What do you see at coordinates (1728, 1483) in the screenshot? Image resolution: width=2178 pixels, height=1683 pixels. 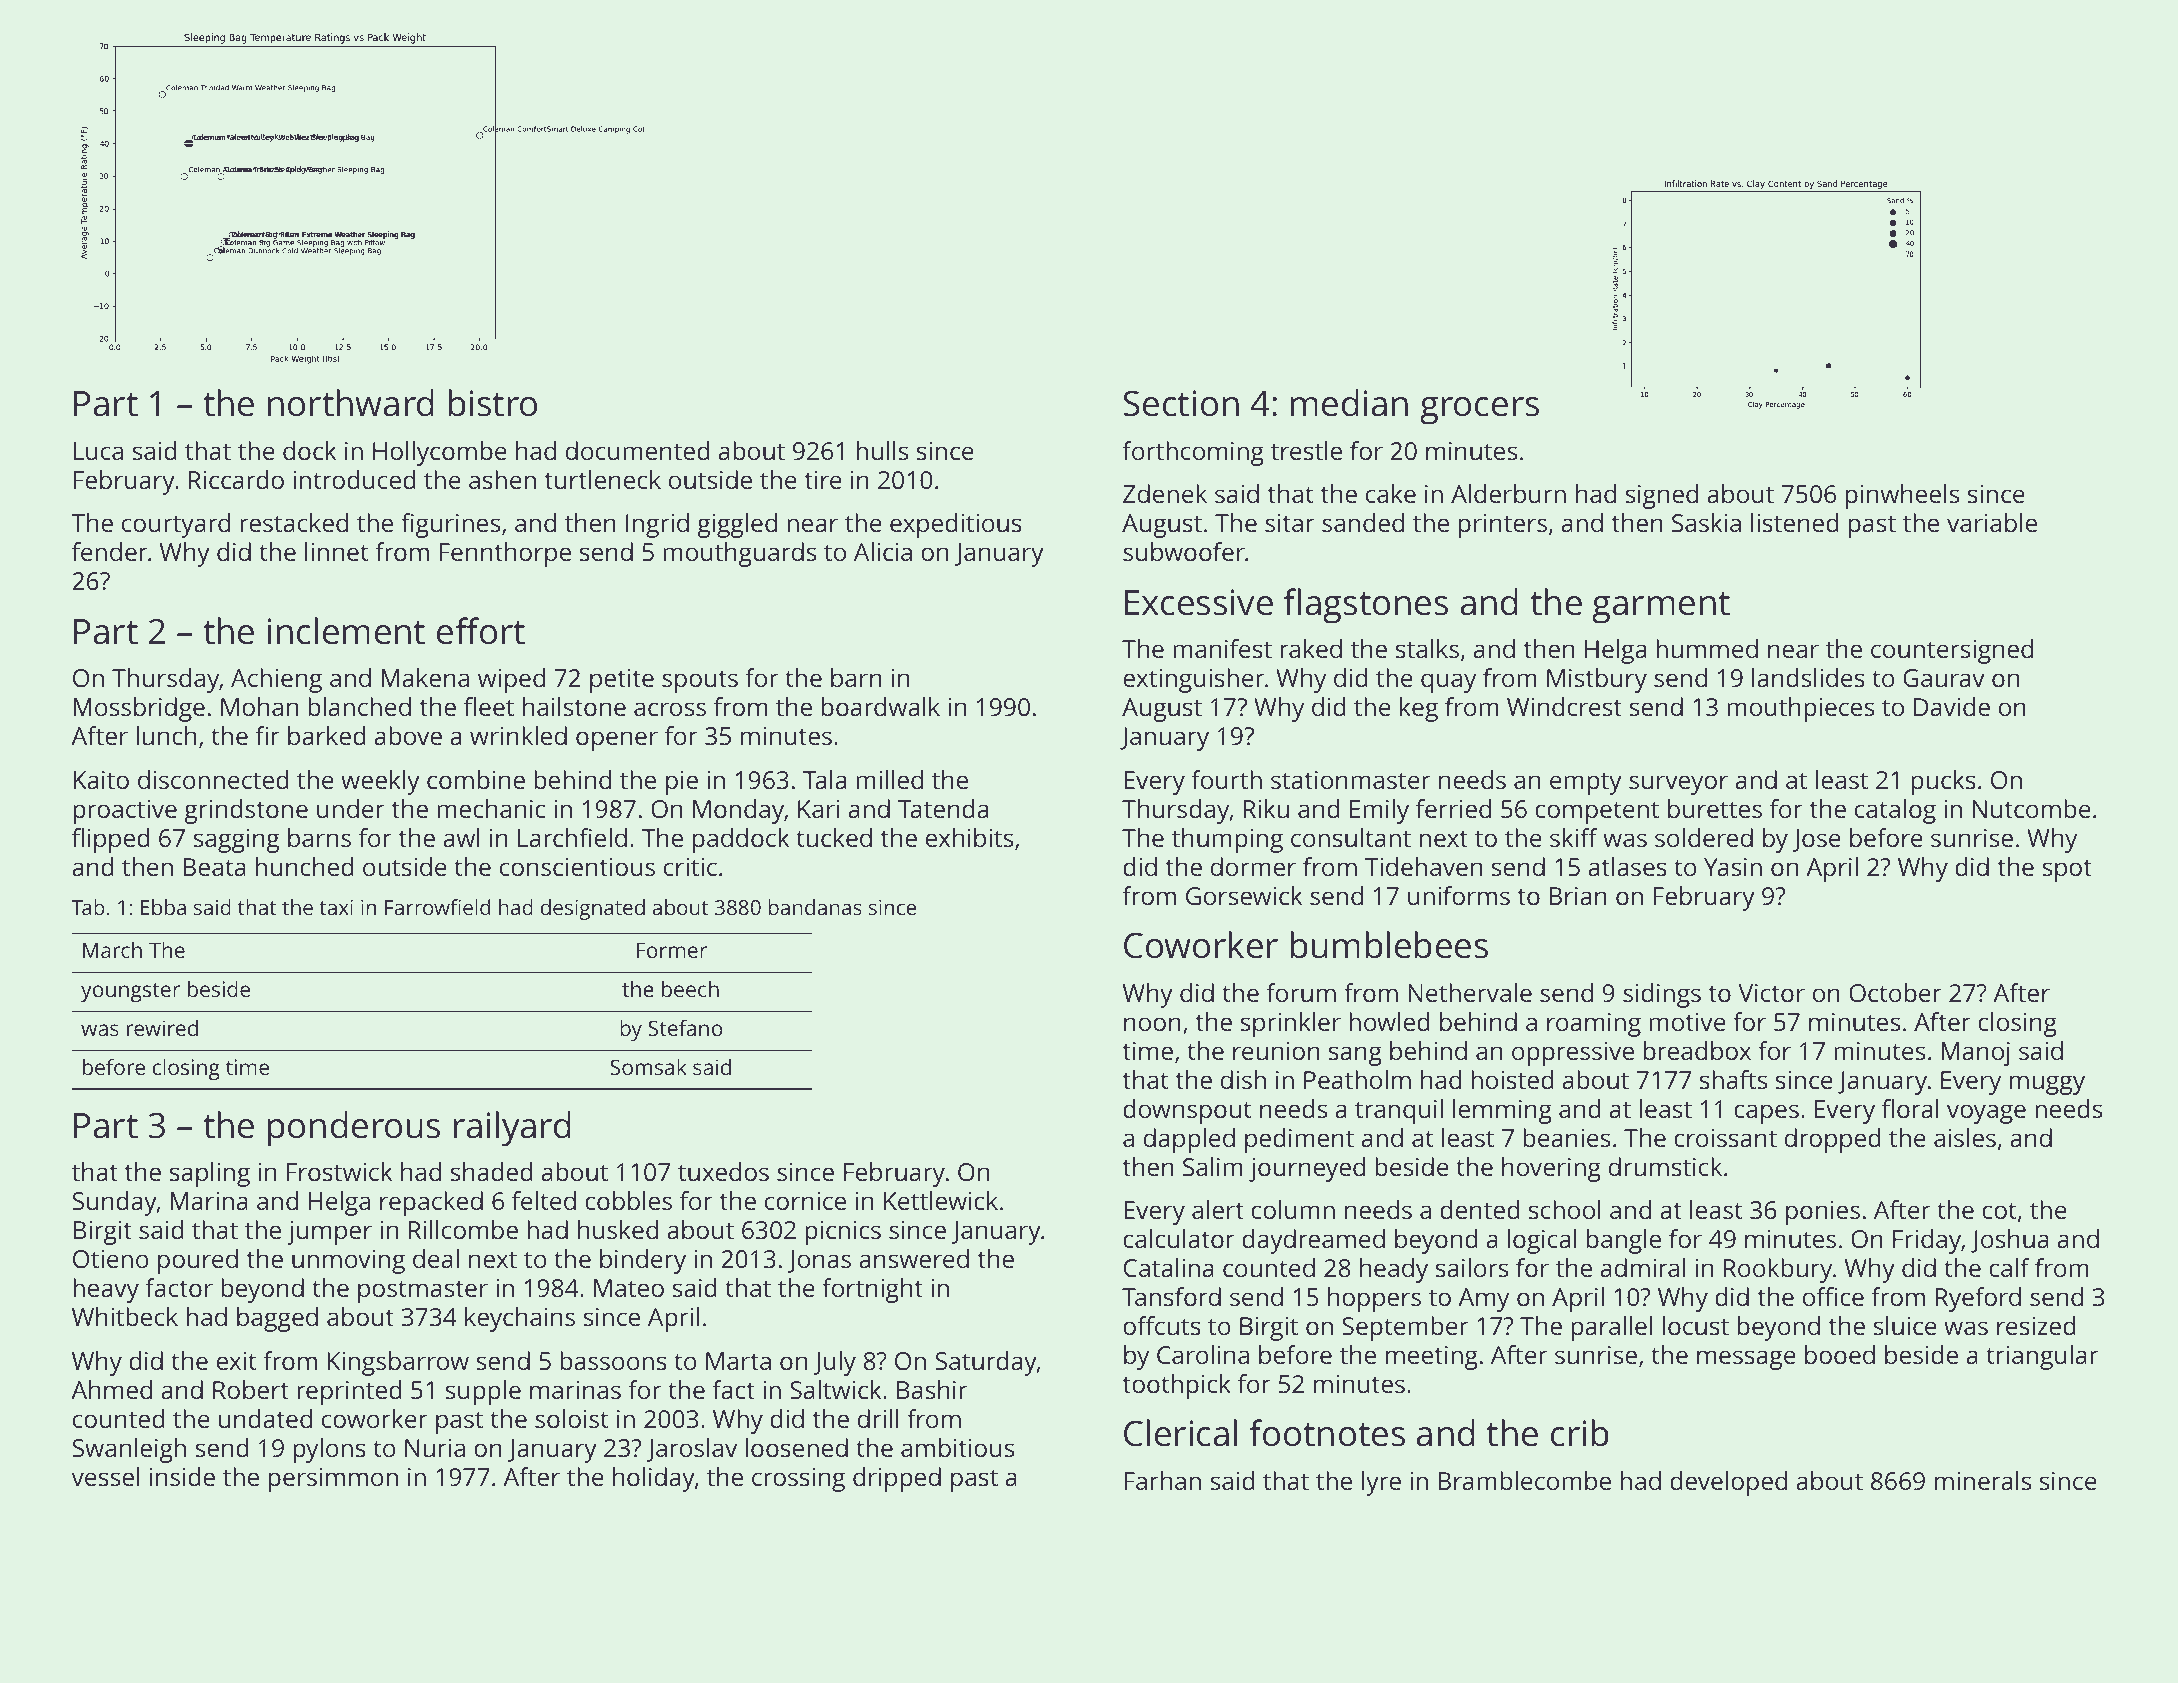 I see `developed` at bounding box center [1728, 1483].
